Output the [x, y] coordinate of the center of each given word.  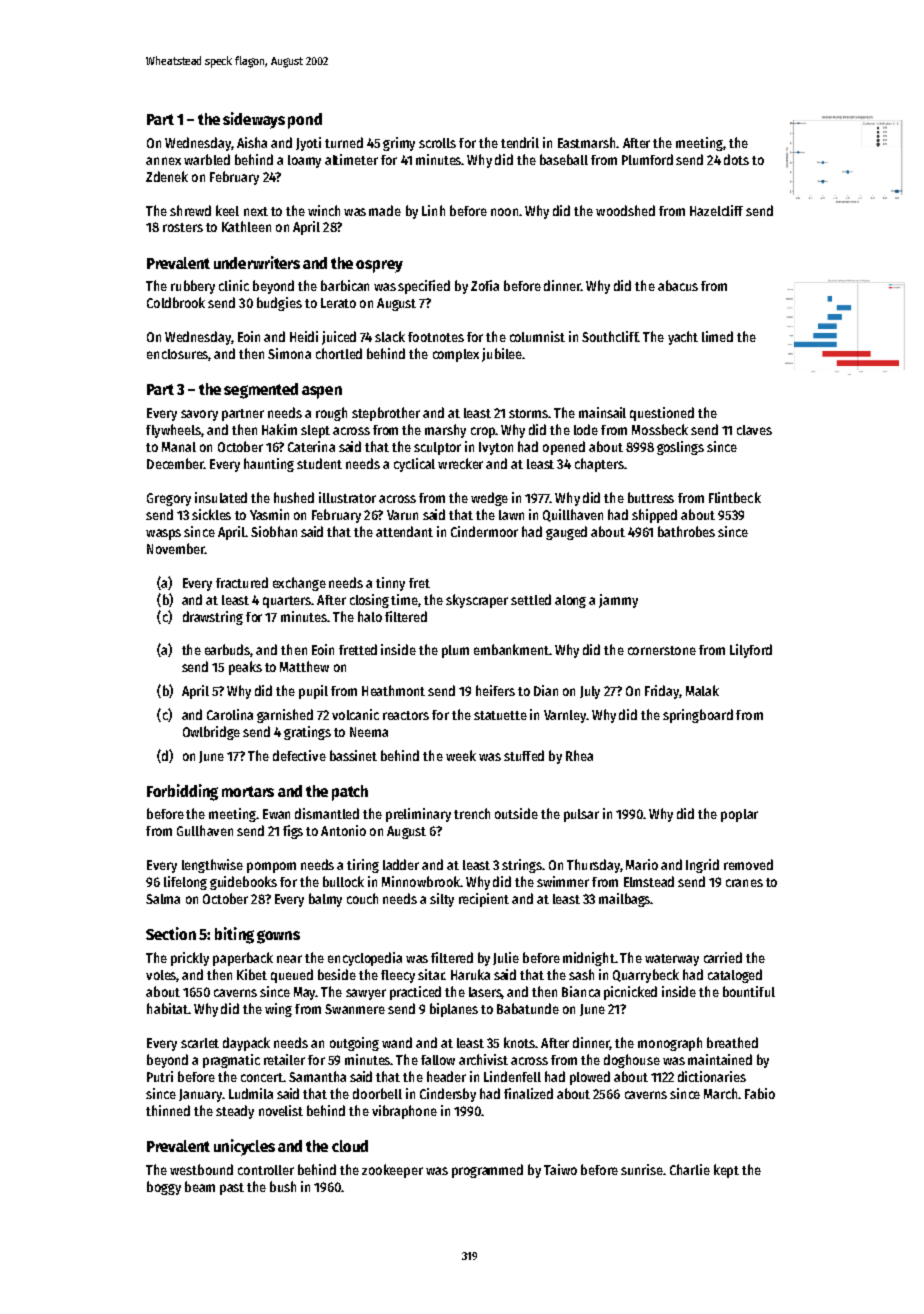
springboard [698, 716]
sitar [431, 974]
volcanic [355, 714]
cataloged [735, 976]
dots [736, 159]
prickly [190, 959]
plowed [590, 1078]
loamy [304, 161]
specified [424, 287]
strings [522, 866]
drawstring [213, 618]
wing [278, 1010]
